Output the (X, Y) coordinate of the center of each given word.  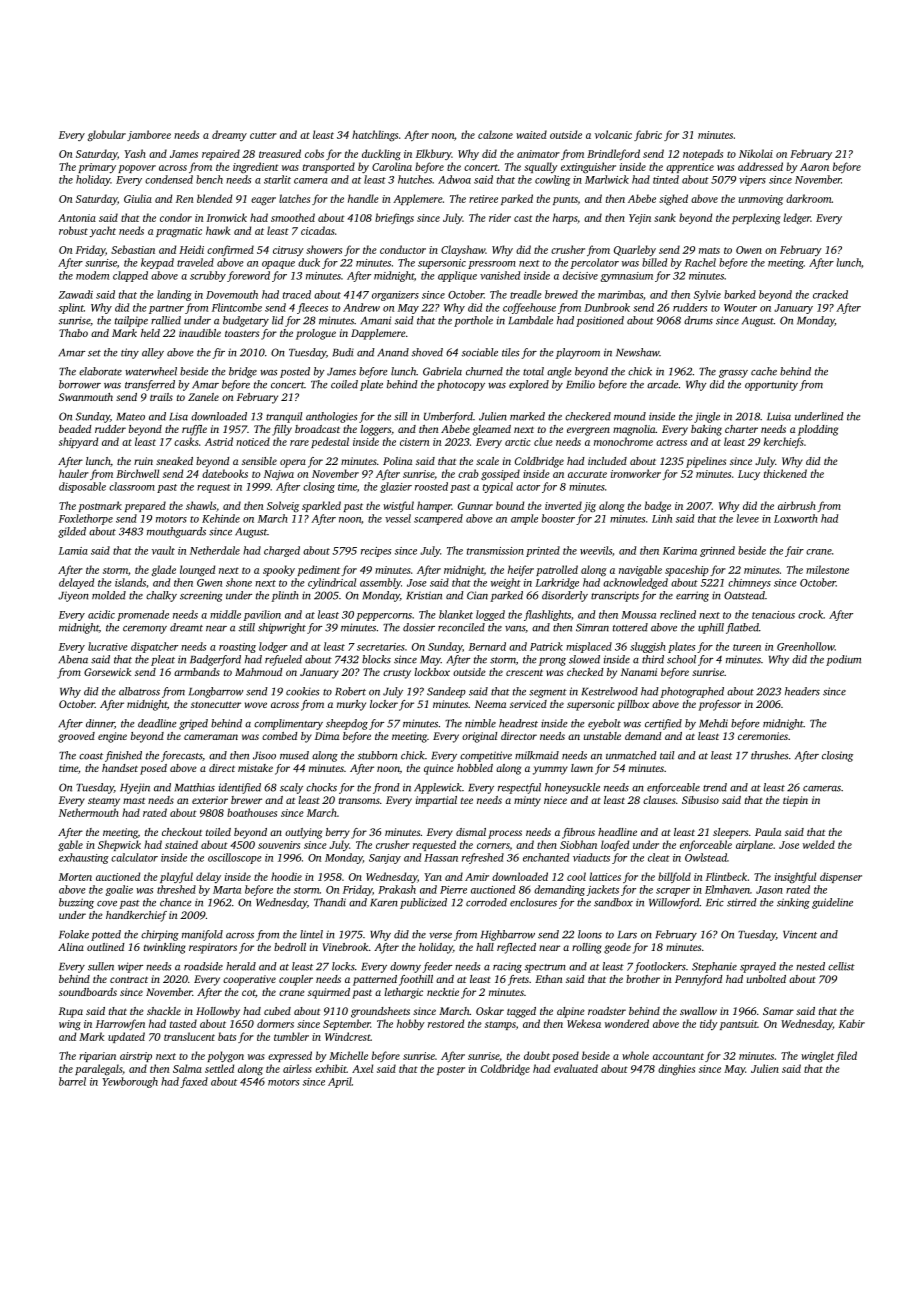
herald (241, 966)
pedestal (330, 442)
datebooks (225, 473)
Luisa (779, 416)
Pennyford (699, 980)
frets (518, 980)
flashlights (547, 615)
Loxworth (796, 518)
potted (106, 935)
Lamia (73, 551)
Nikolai (756, 153)
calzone (495, 134)
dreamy (229, 135)
